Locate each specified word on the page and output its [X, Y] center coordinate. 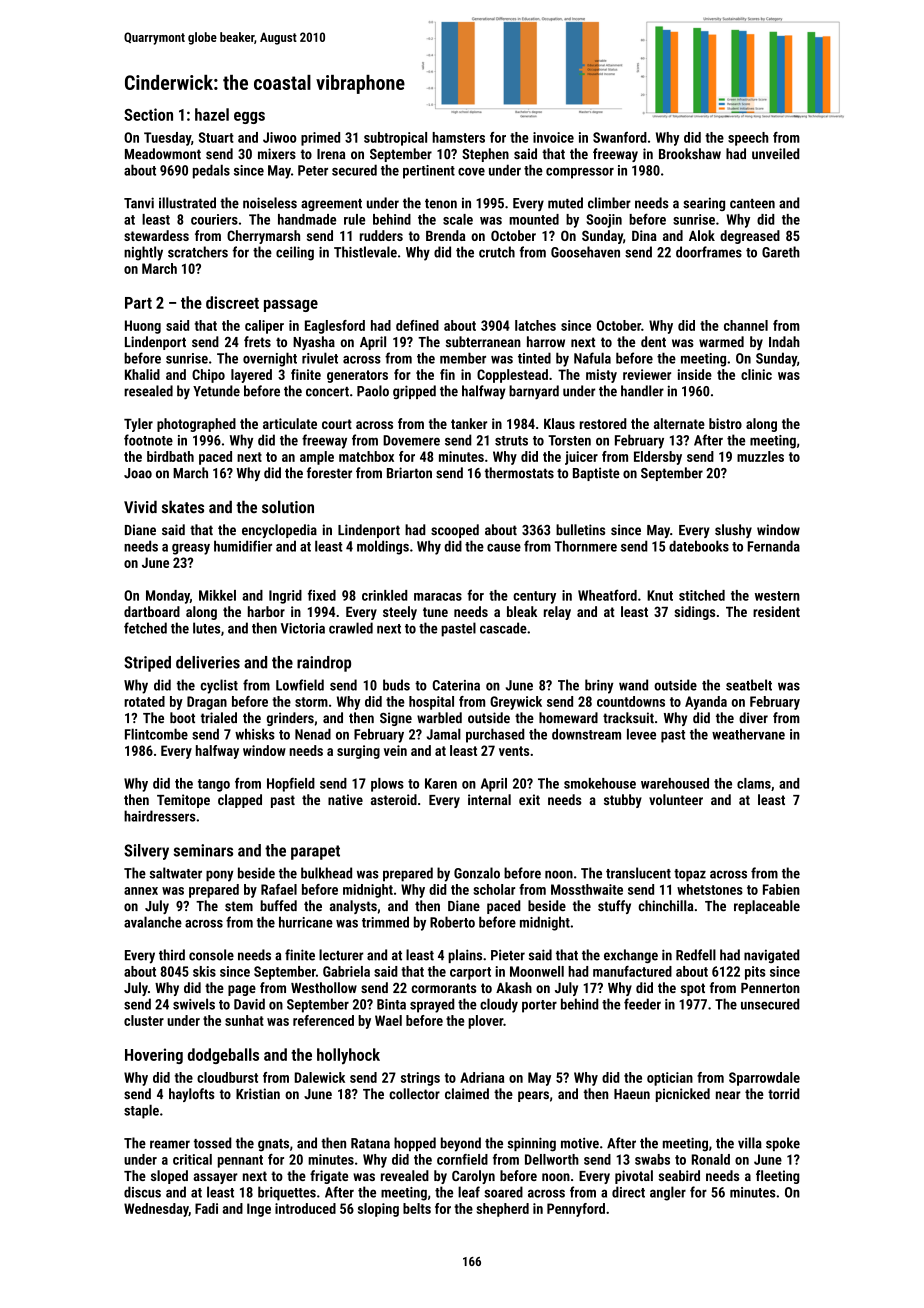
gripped [414, 392]
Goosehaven [585, 252]
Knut [660, 595]
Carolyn [473, 1177]
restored [603, 423]
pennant [240, 1161]
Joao [138, 473]
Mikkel [217, 595]
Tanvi [139, 203]
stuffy [614, 907]
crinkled [385, 595]
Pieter [508, 955]
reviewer [647, 374]
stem [239, 906]
